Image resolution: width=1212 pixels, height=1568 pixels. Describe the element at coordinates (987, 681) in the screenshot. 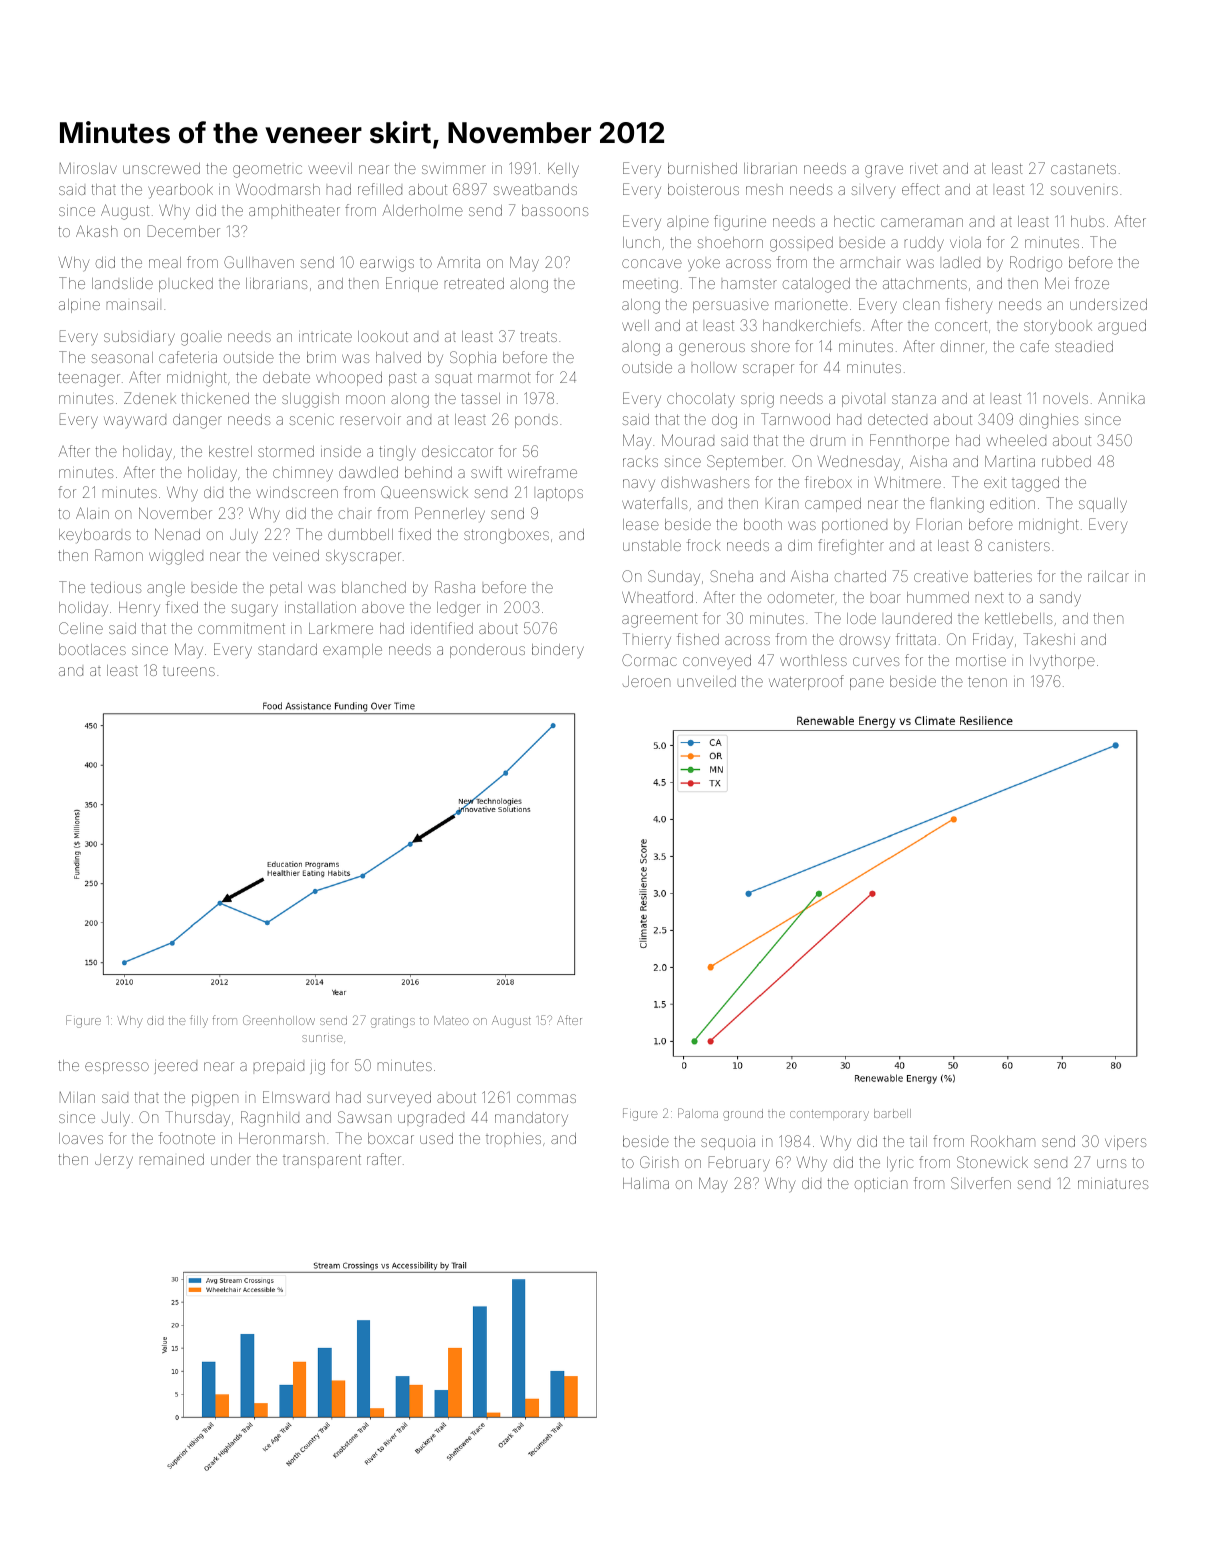

I see `tenon` at that location.
